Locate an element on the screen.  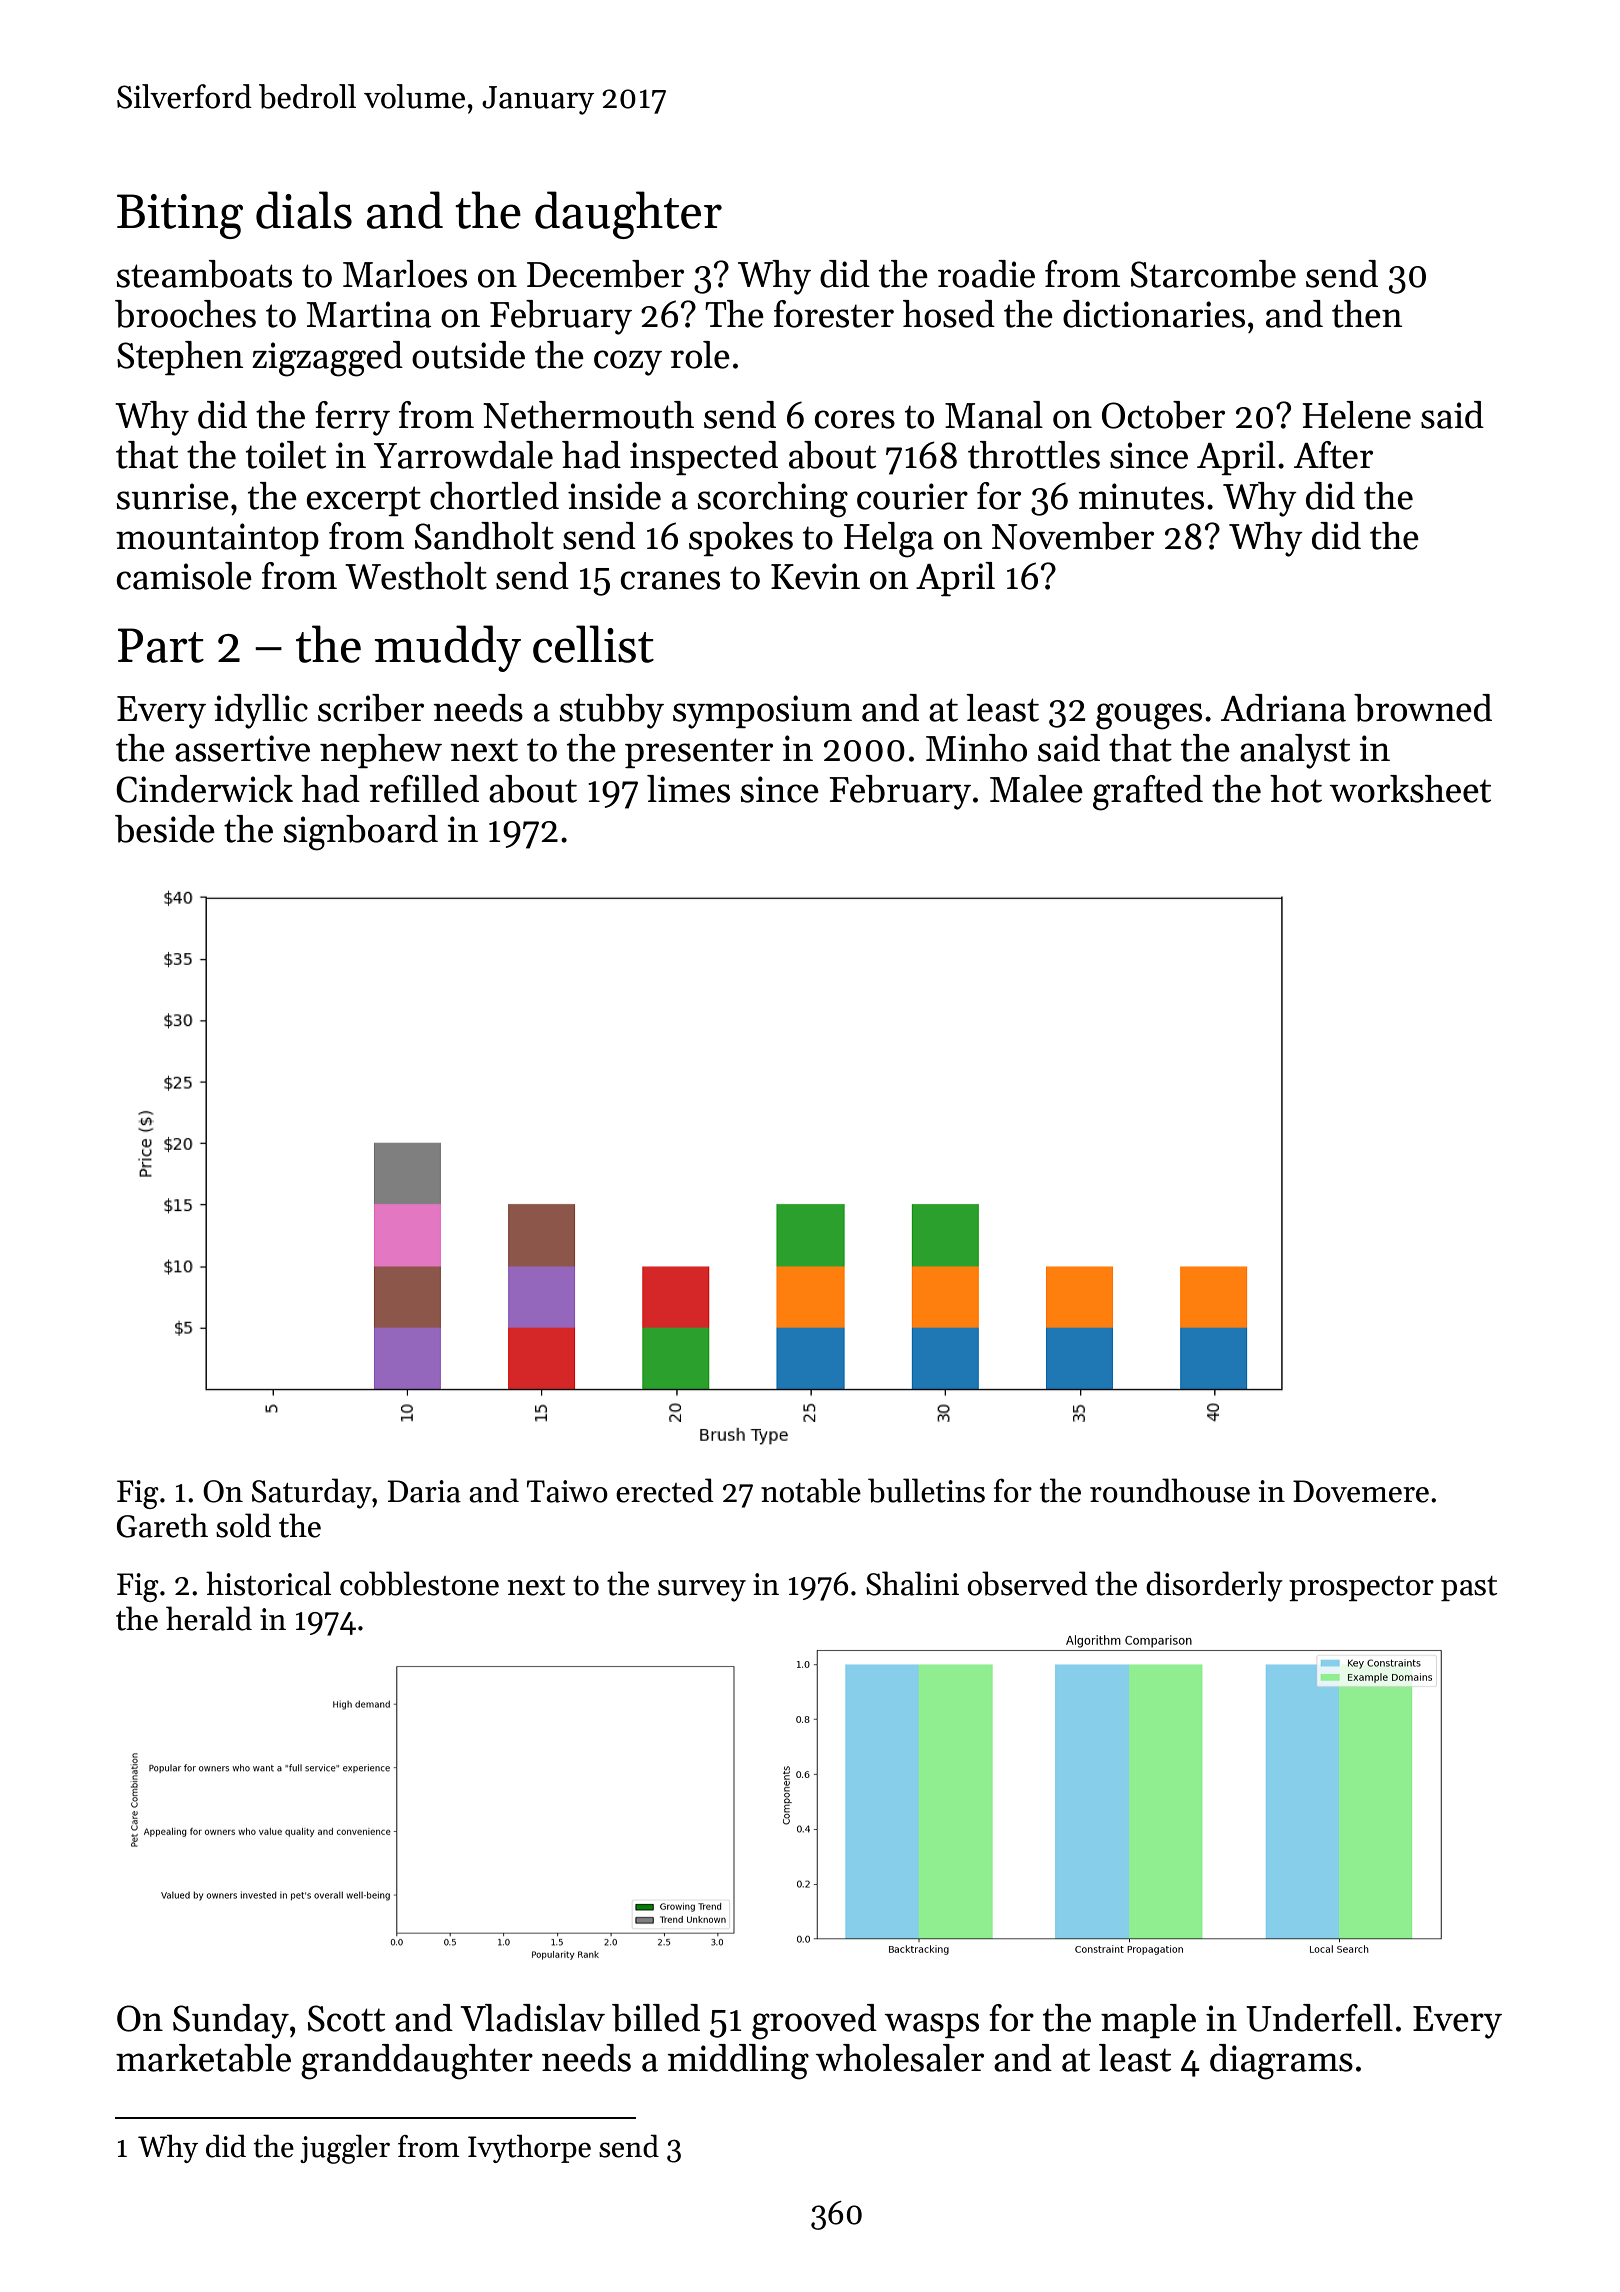
maple is located at coordinates (1148, 2021).
